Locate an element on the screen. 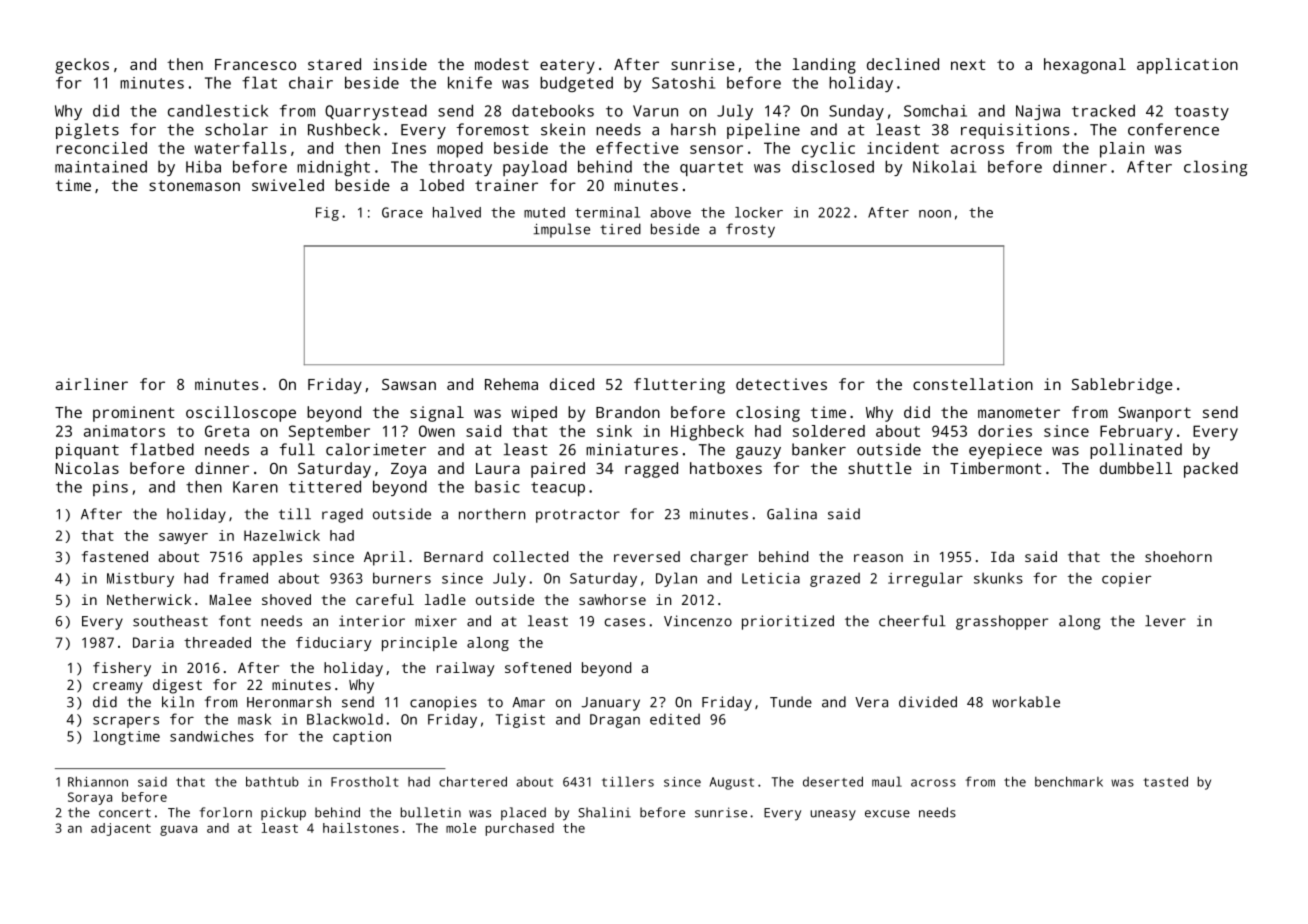  impulse is located at coordinates (562, 230).
